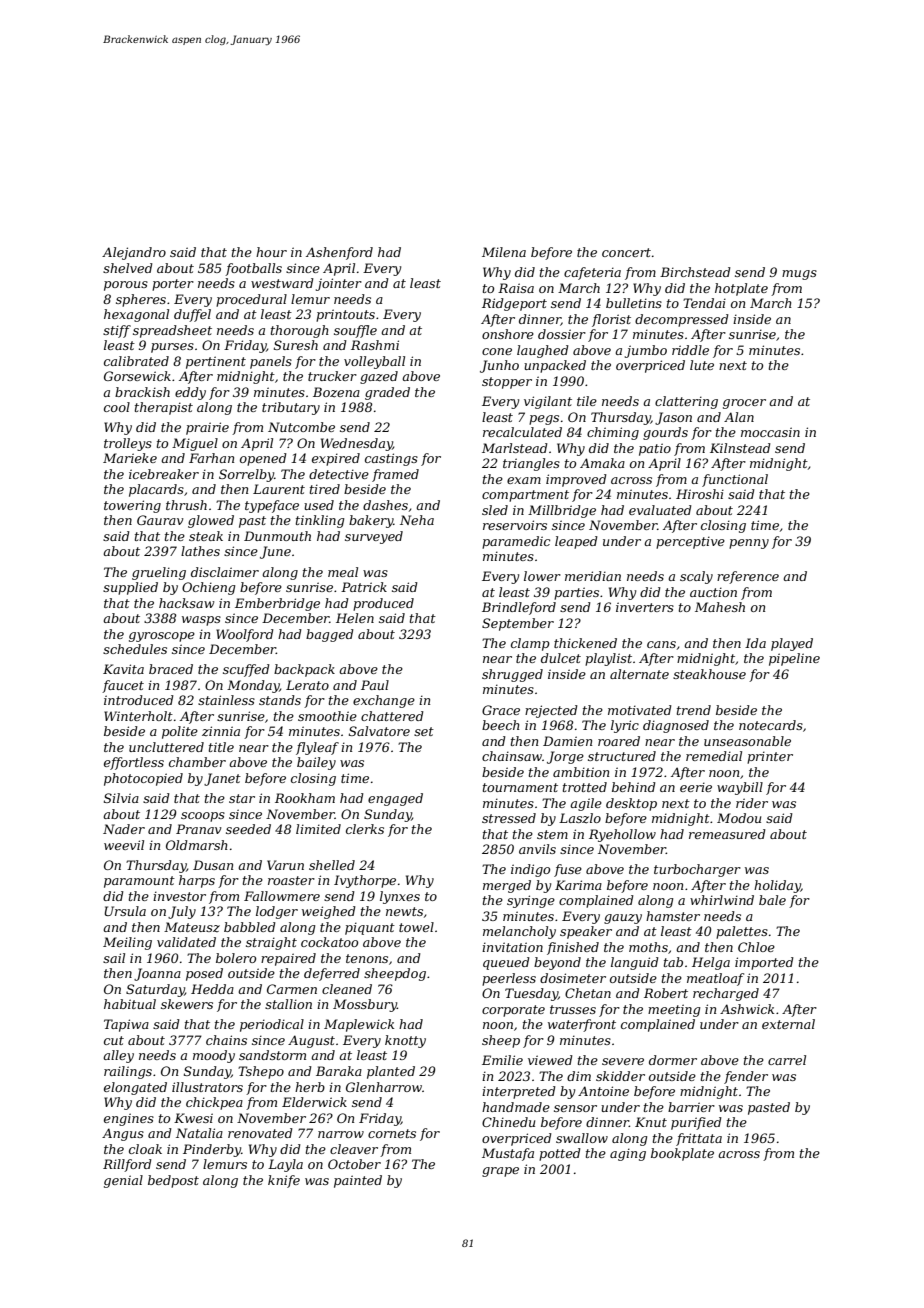 The image size is (924, 1308). What do you see at coordinates (416, 927) in the document?
I see `towel` at bounding box center [416, 927].
